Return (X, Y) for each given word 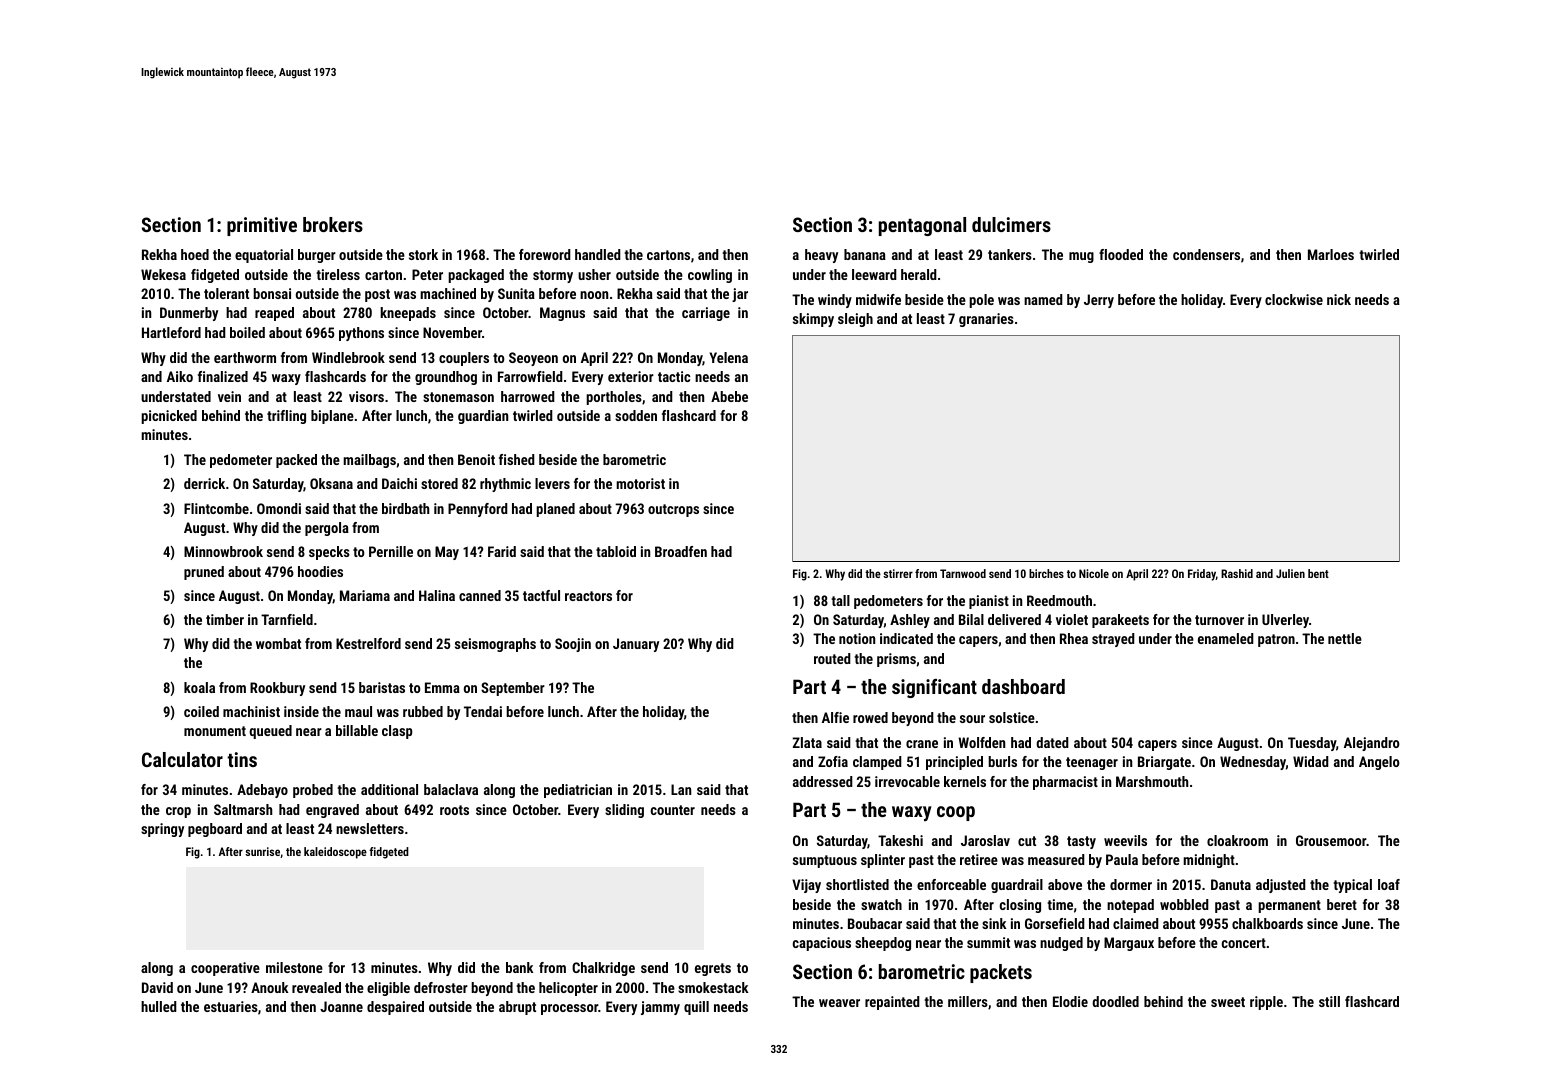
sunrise (262, 851)
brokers (333, 224)
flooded (1121, 254)
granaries (986, 320)
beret (1342, 904)
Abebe (729, 396)
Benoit (476, 459)
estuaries (231, 1006)
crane (922, 744)
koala (199, 687)
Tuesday (1312, 744)
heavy (821, 256)
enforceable (951, 884)
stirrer (898, 573)
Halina (437, 595)
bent (1318, 573)
